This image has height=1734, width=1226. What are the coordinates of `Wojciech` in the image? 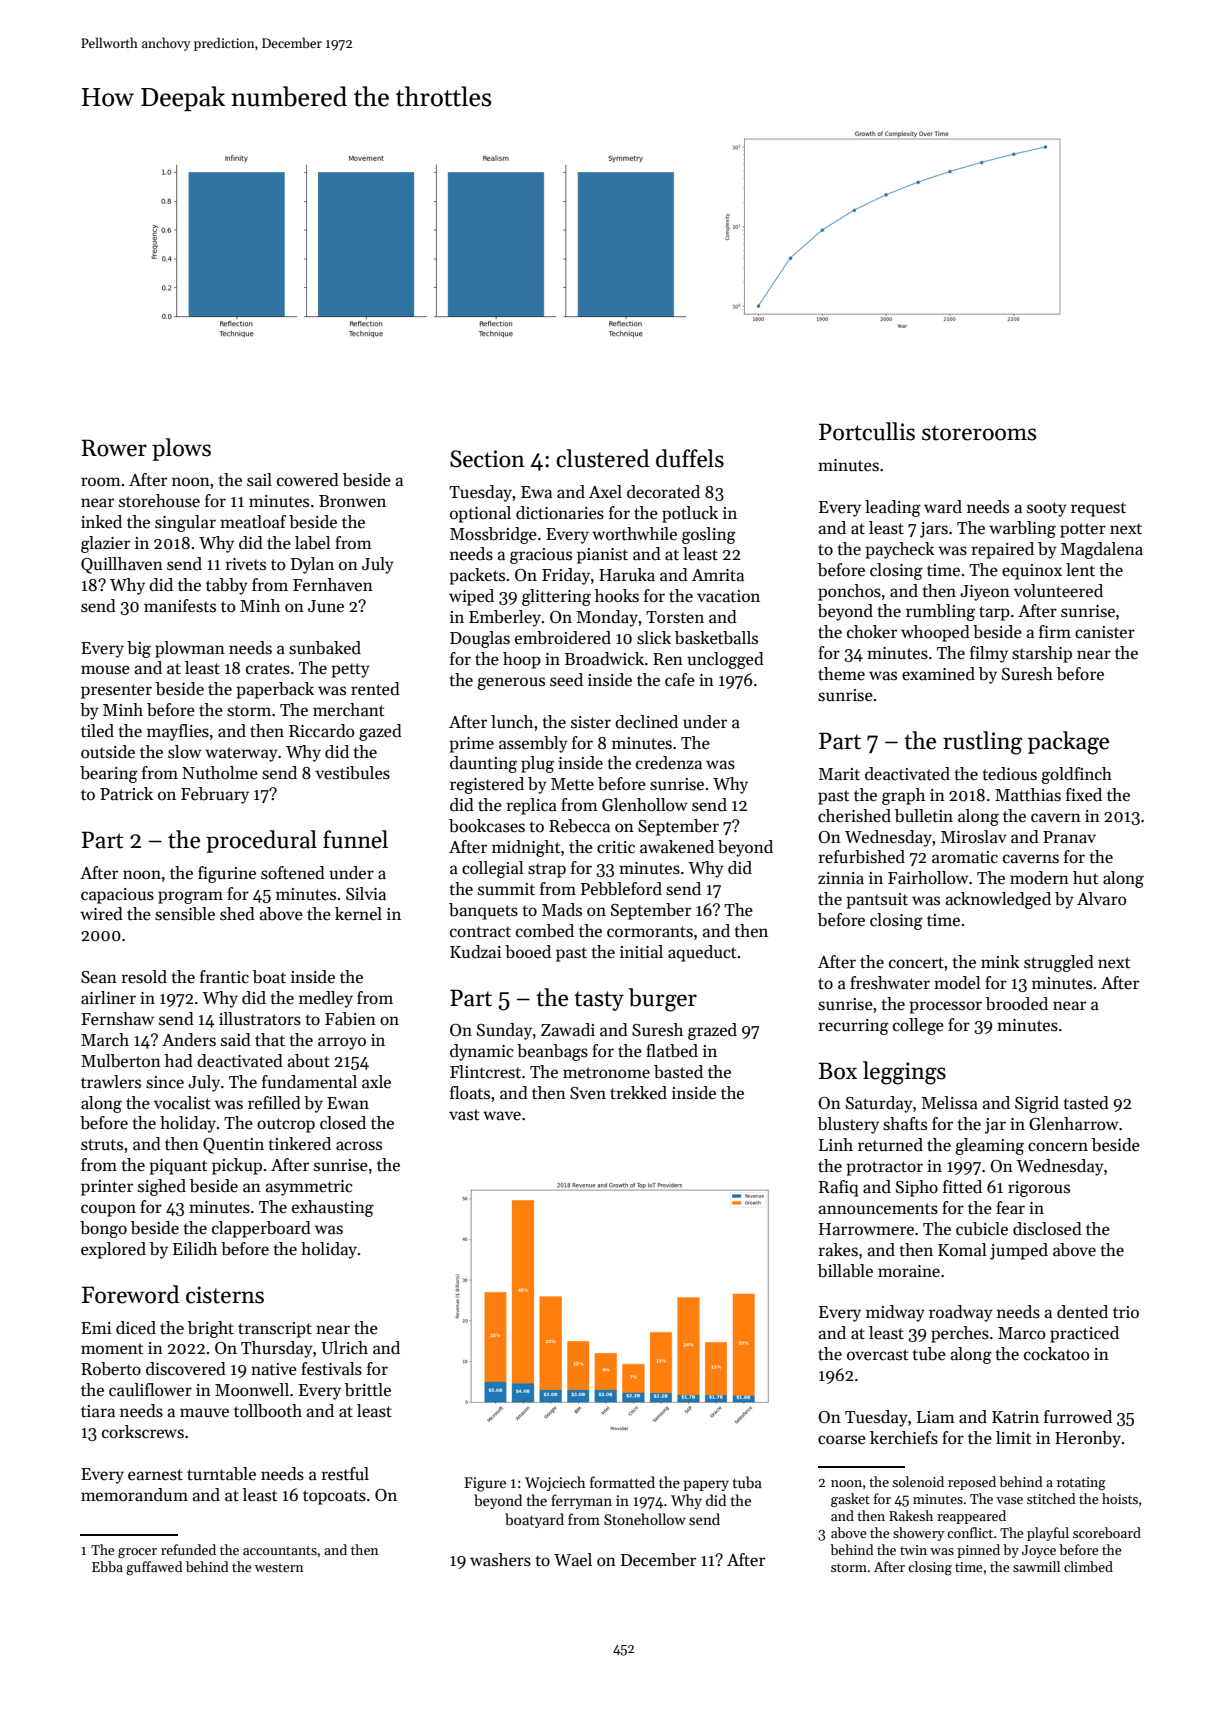 It's located at (555, 1483).
